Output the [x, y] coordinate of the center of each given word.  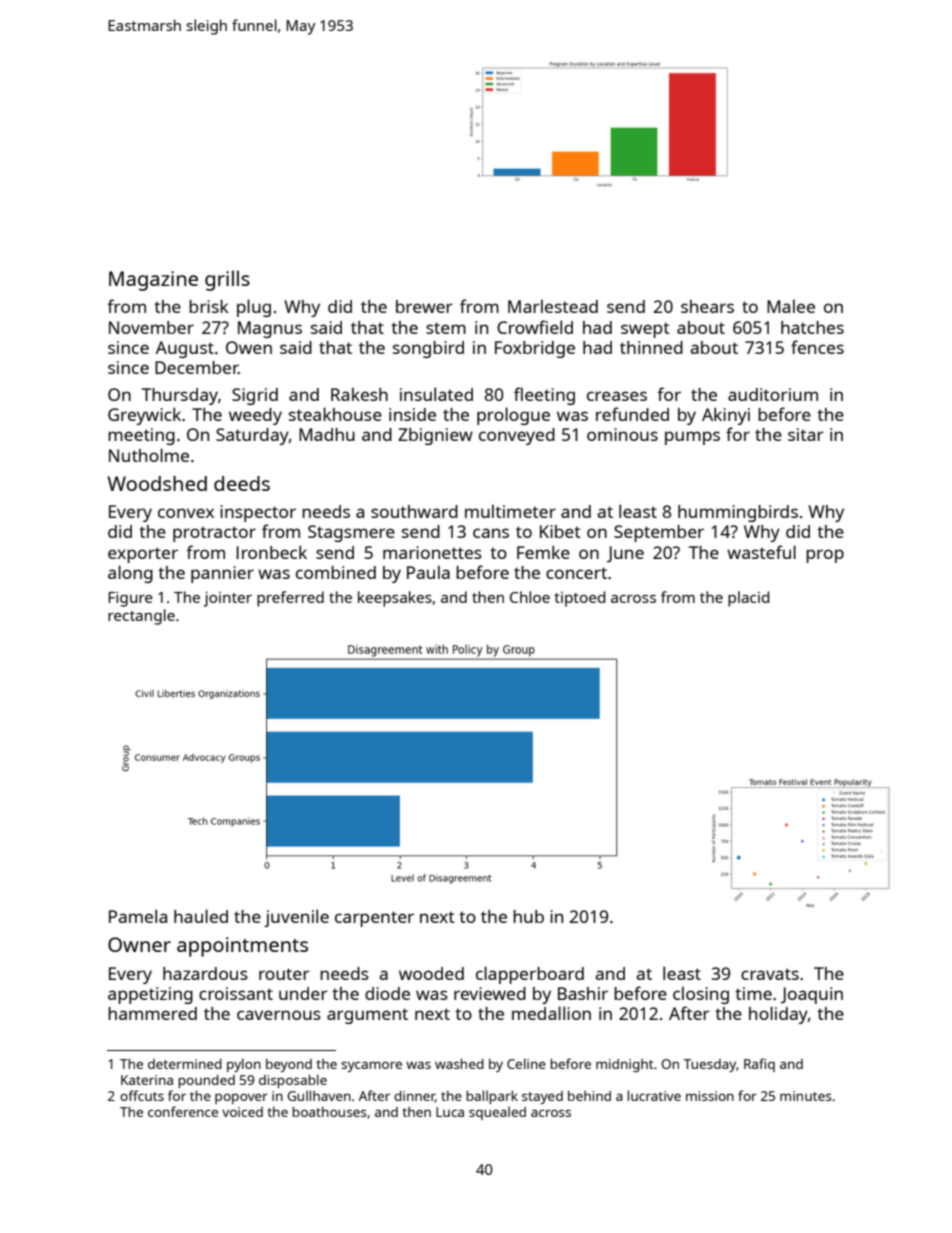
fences [817, 347]
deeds [242, 483]
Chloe [530, 597]
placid [749, 599]
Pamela [138, 916]
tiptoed [580, 599]
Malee [791, 306]
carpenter [374, 919]
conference [183, 1111]
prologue [513, 416]
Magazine [153, 281]
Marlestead [553, 306]
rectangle [141, 617]
